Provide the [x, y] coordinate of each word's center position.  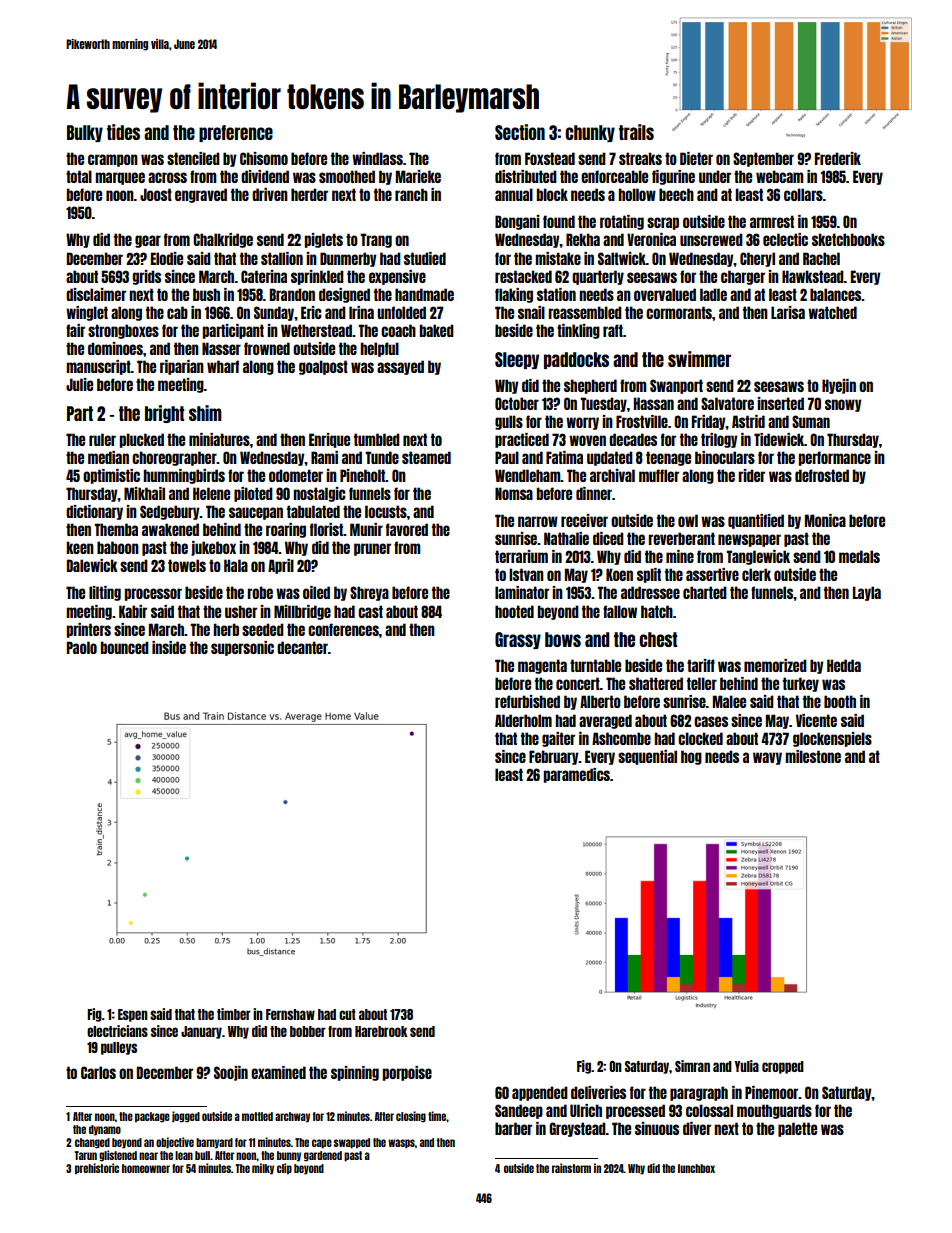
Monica [825, 520]
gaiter [558, 739]
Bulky [85, 133]
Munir [366, 529]
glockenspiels [832, 739]
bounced [125, 647]
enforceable [614, 176]
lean [184, 1155]
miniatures [219, 439]
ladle [713, 294]
